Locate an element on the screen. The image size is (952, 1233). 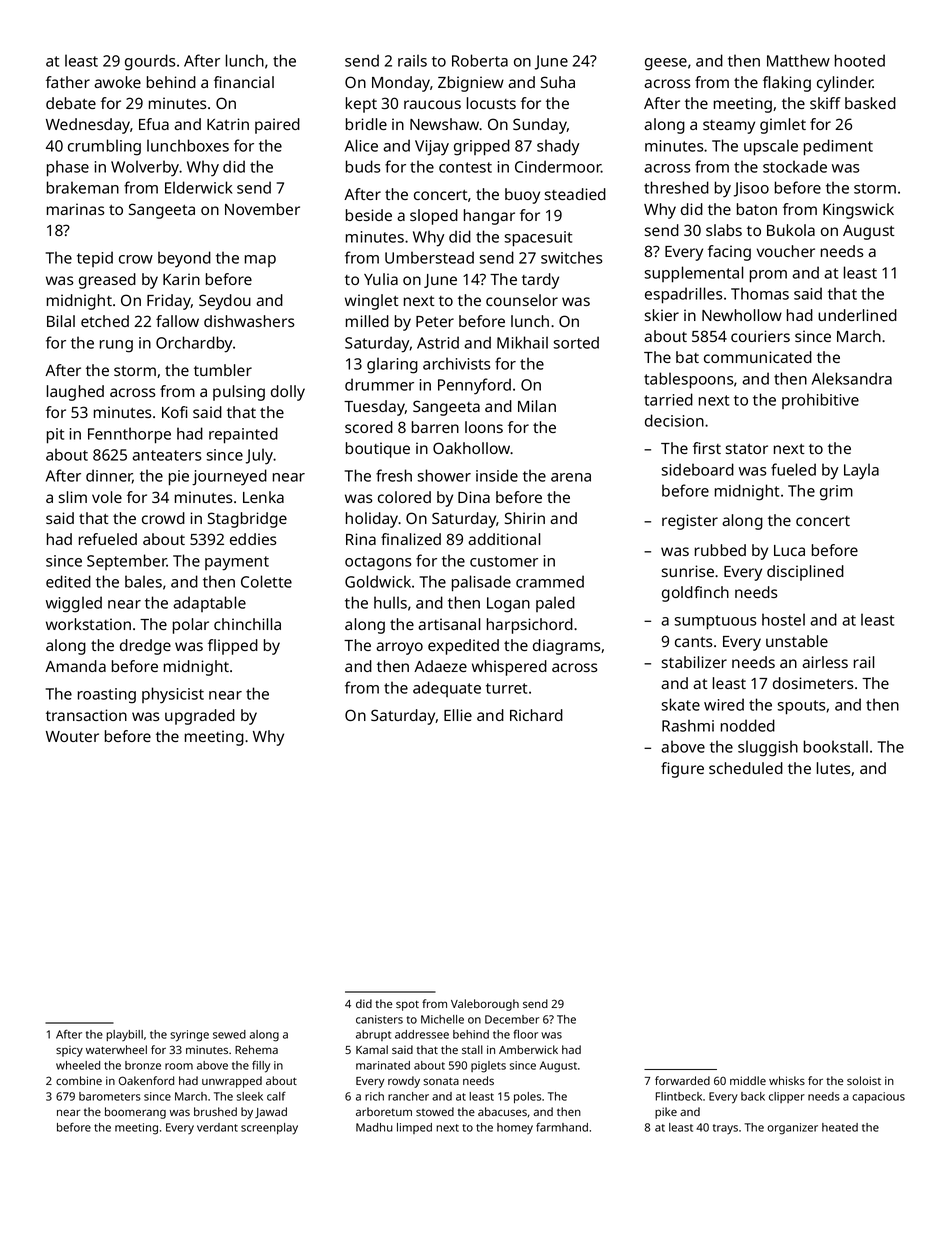
Seydou is located at coordinates (225, 302).
